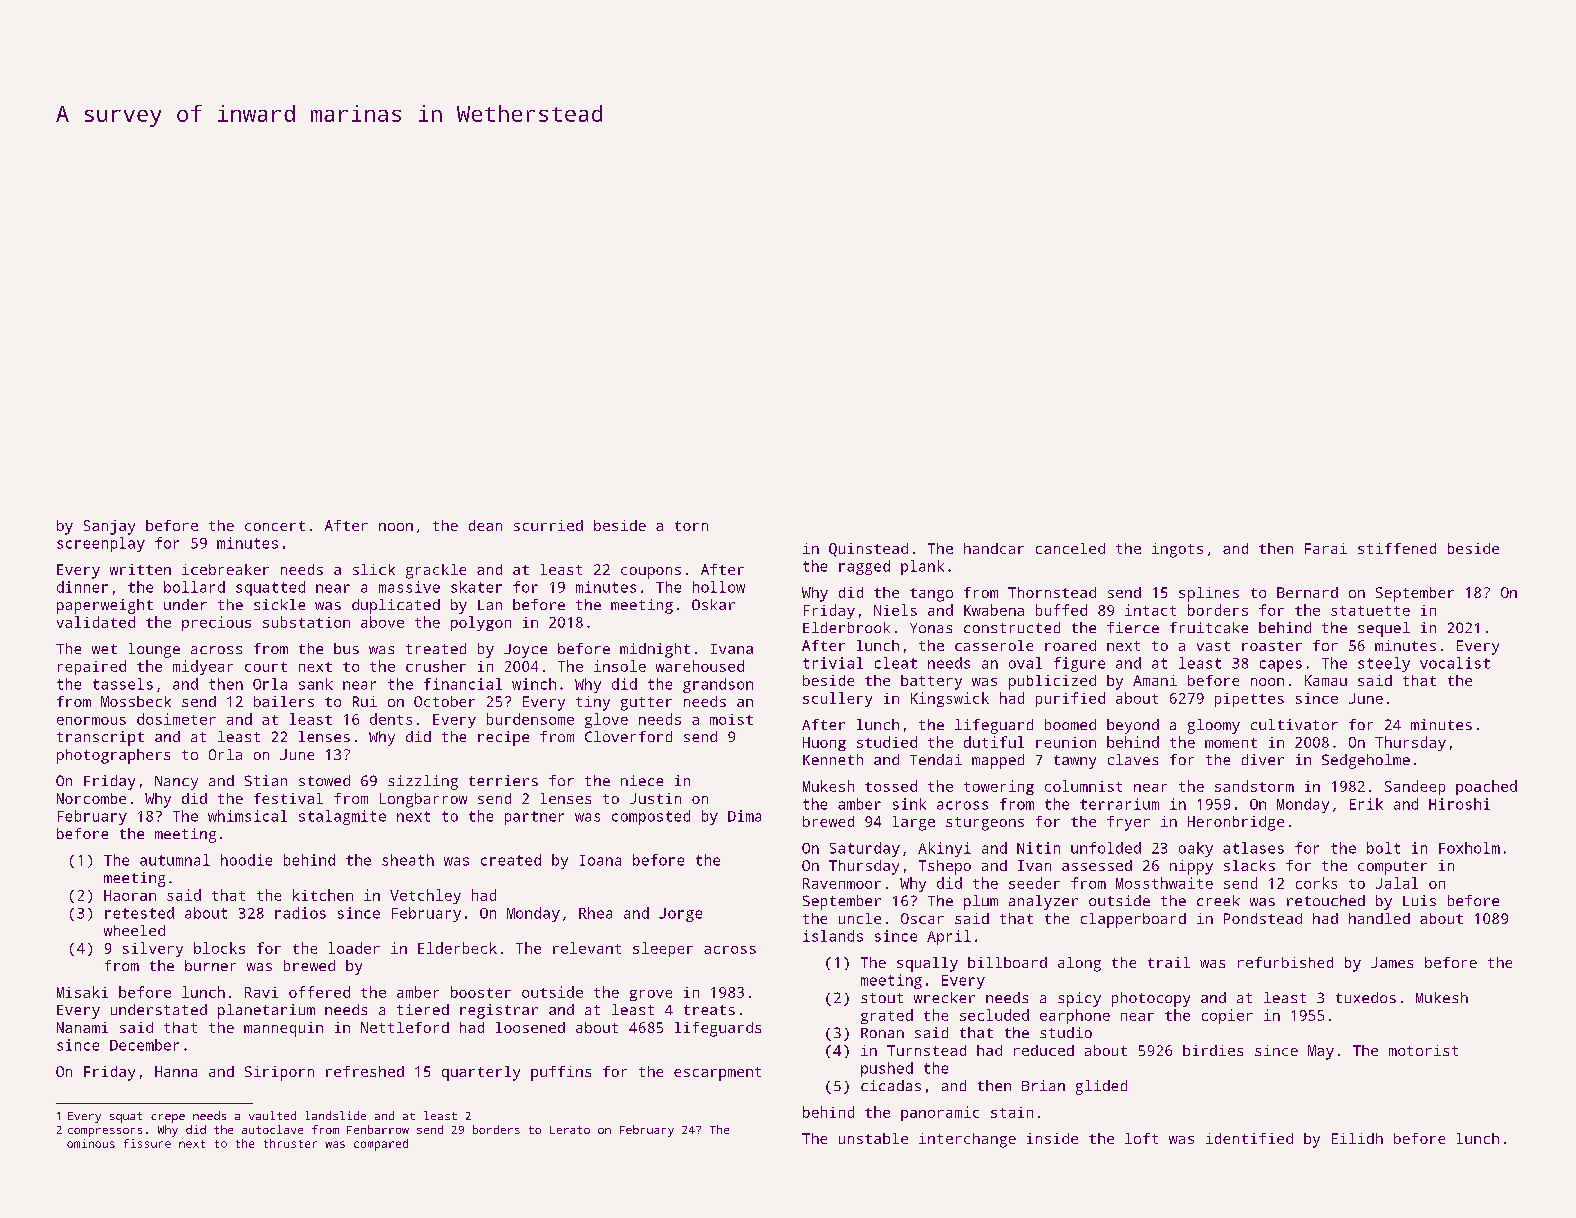  I want to click on unstable, so click(873, 1138).
